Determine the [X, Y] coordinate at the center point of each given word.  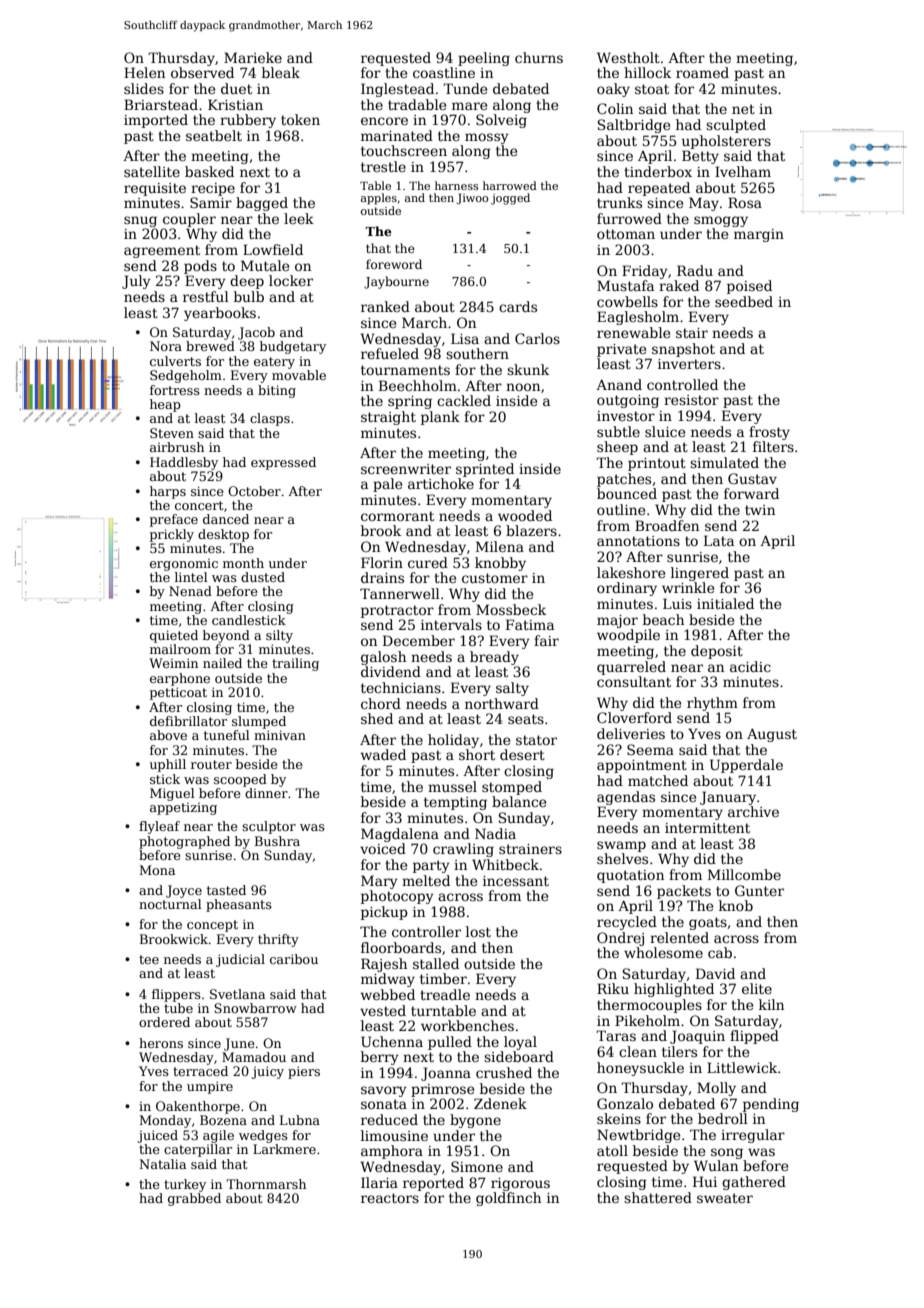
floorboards [401, 947]
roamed [702, 72]
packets [684, 892]
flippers [176, 995]
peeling [484, 59]
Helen [144, 72]
